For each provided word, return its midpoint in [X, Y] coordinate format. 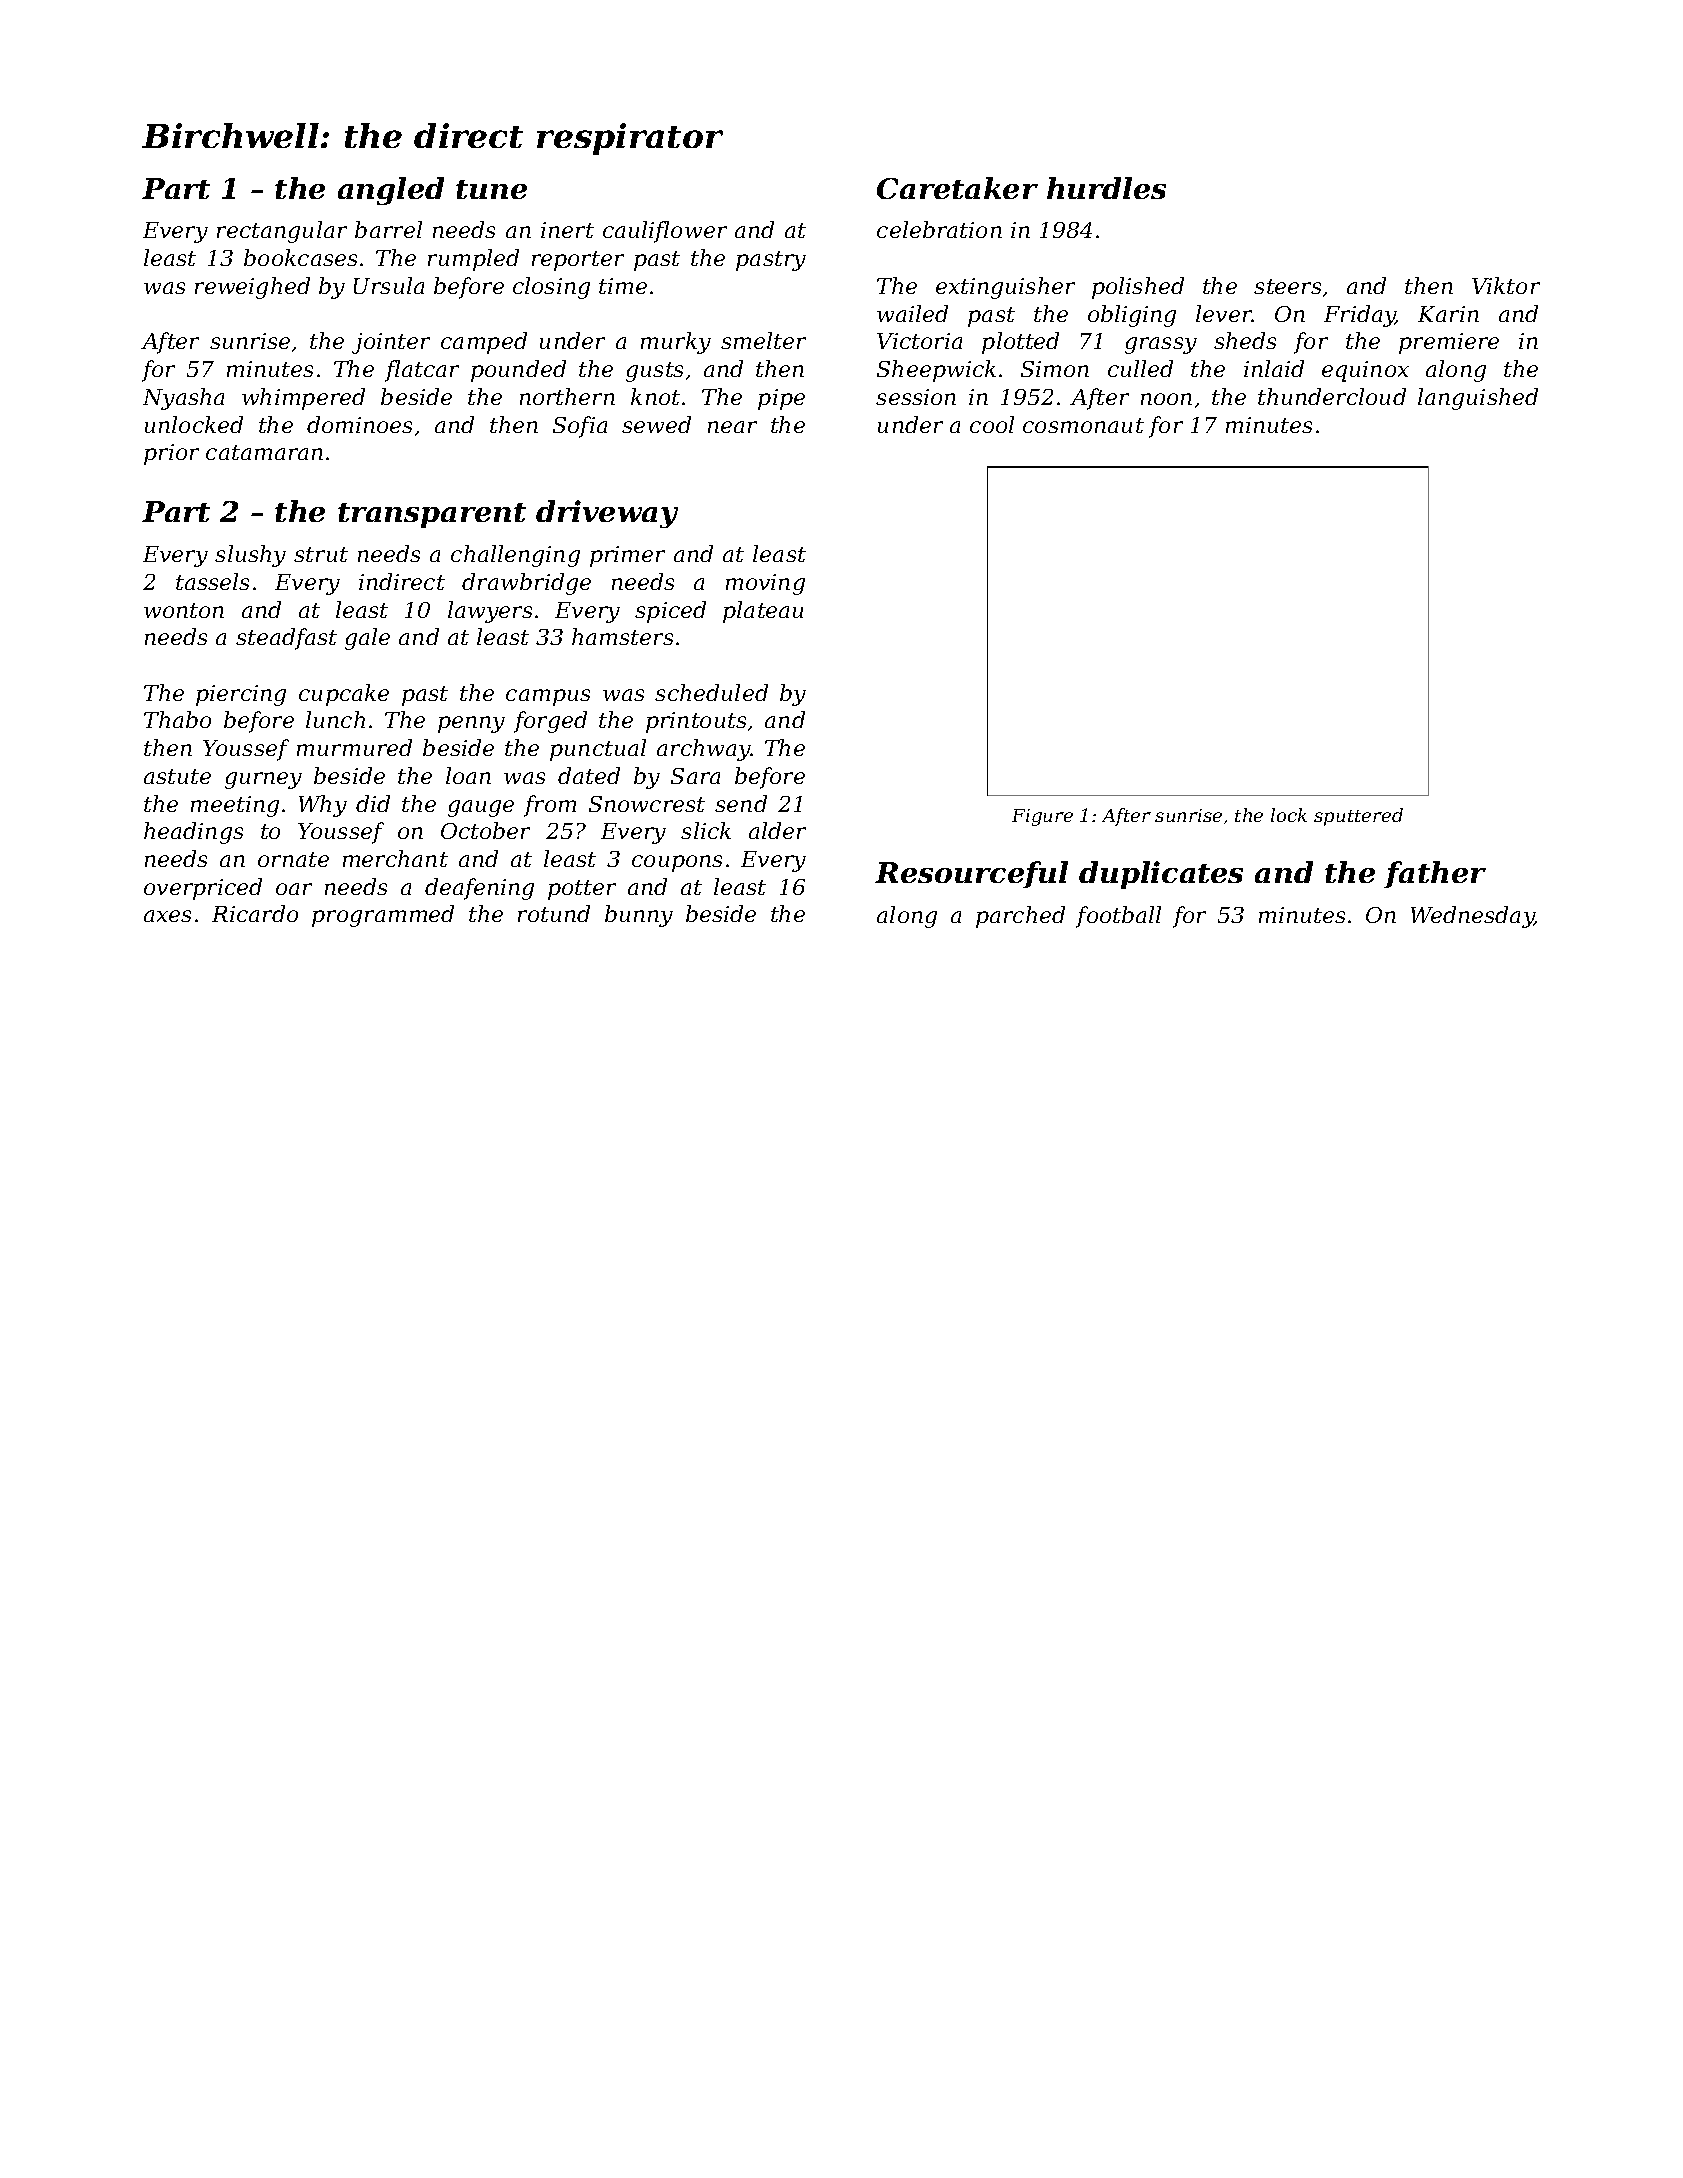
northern [567, 396]
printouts [696, 722]
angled [391, 191]
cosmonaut [1083, 425]
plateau [763, 612]
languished [1478, 399]
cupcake [344, 695]
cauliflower [665, 232]
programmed [383, 916]
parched [1020, 917]
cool [992, 424]
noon [1166, 399]
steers [1287, 286]
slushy [250, 556]
